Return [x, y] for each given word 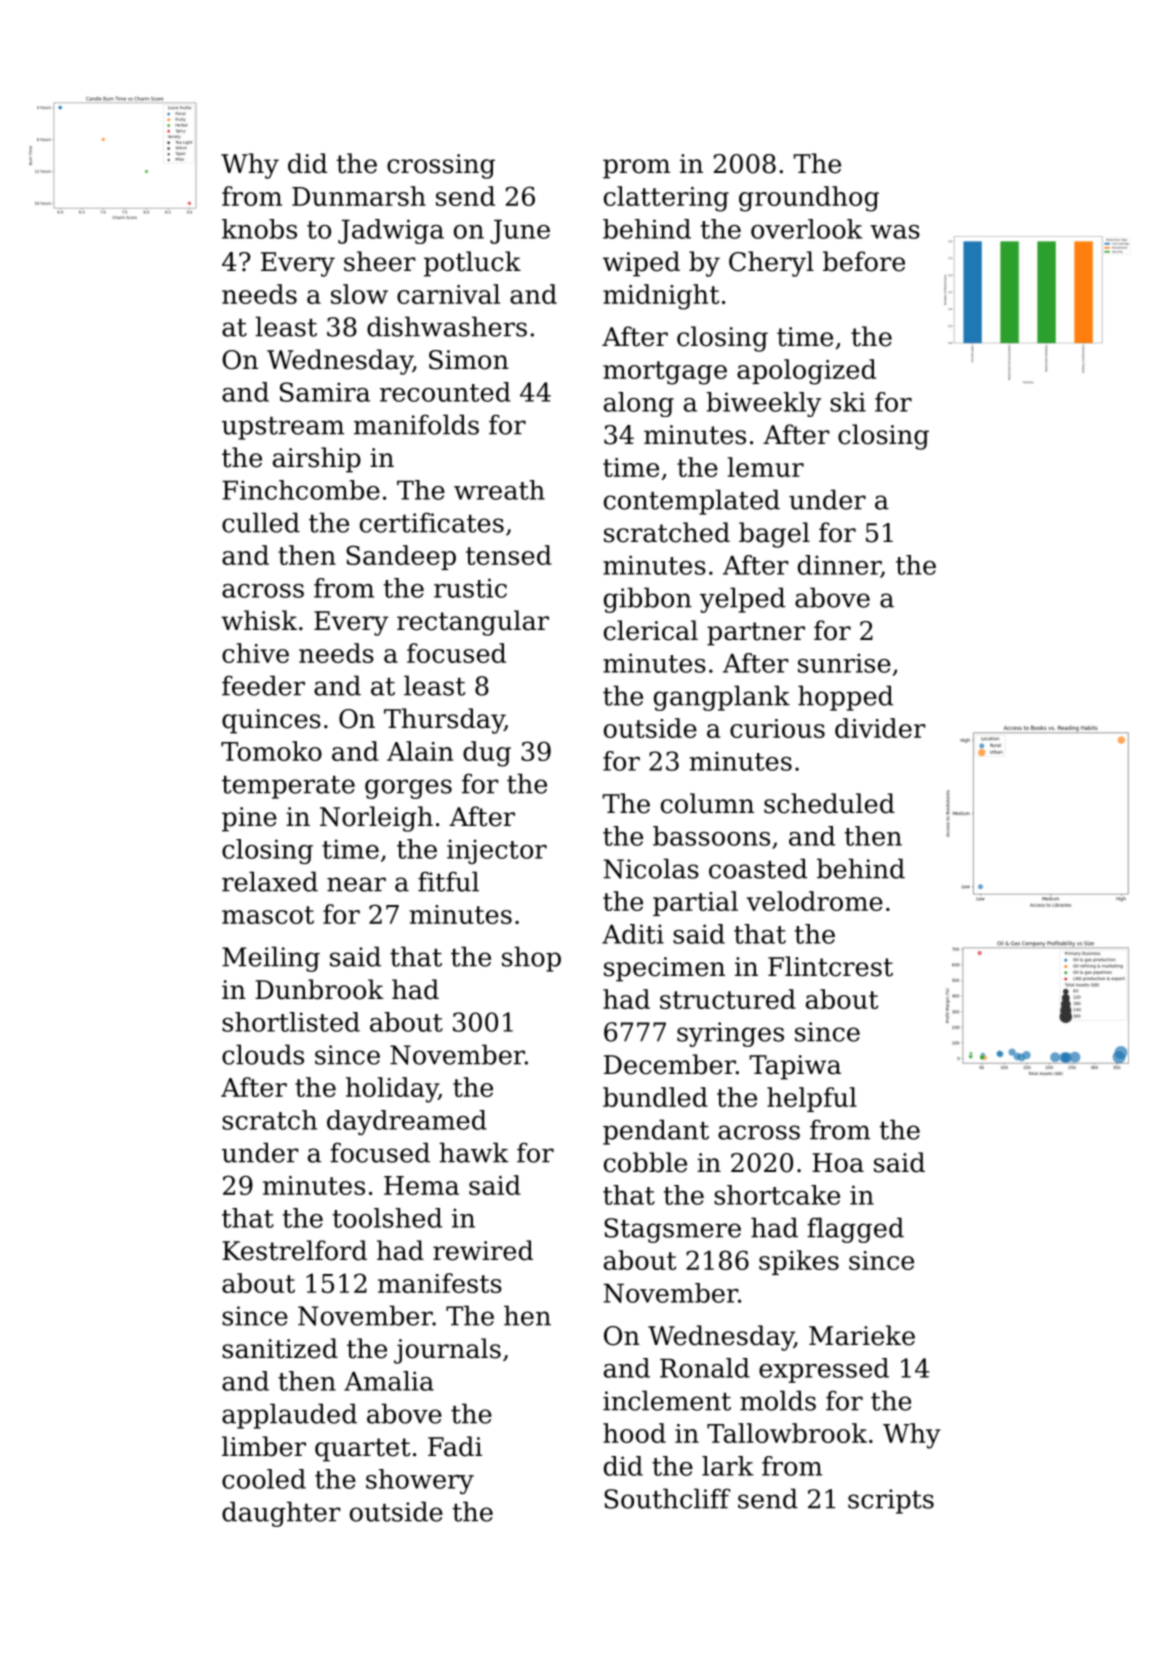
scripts [891, 1501]
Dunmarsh [359, 196]
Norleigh [376, 819]
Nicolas [651, 868]
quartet [363, 1450]
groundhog [809, 199]
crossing [441, 166]
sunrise [844, 663]
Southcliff [667, 1498]
